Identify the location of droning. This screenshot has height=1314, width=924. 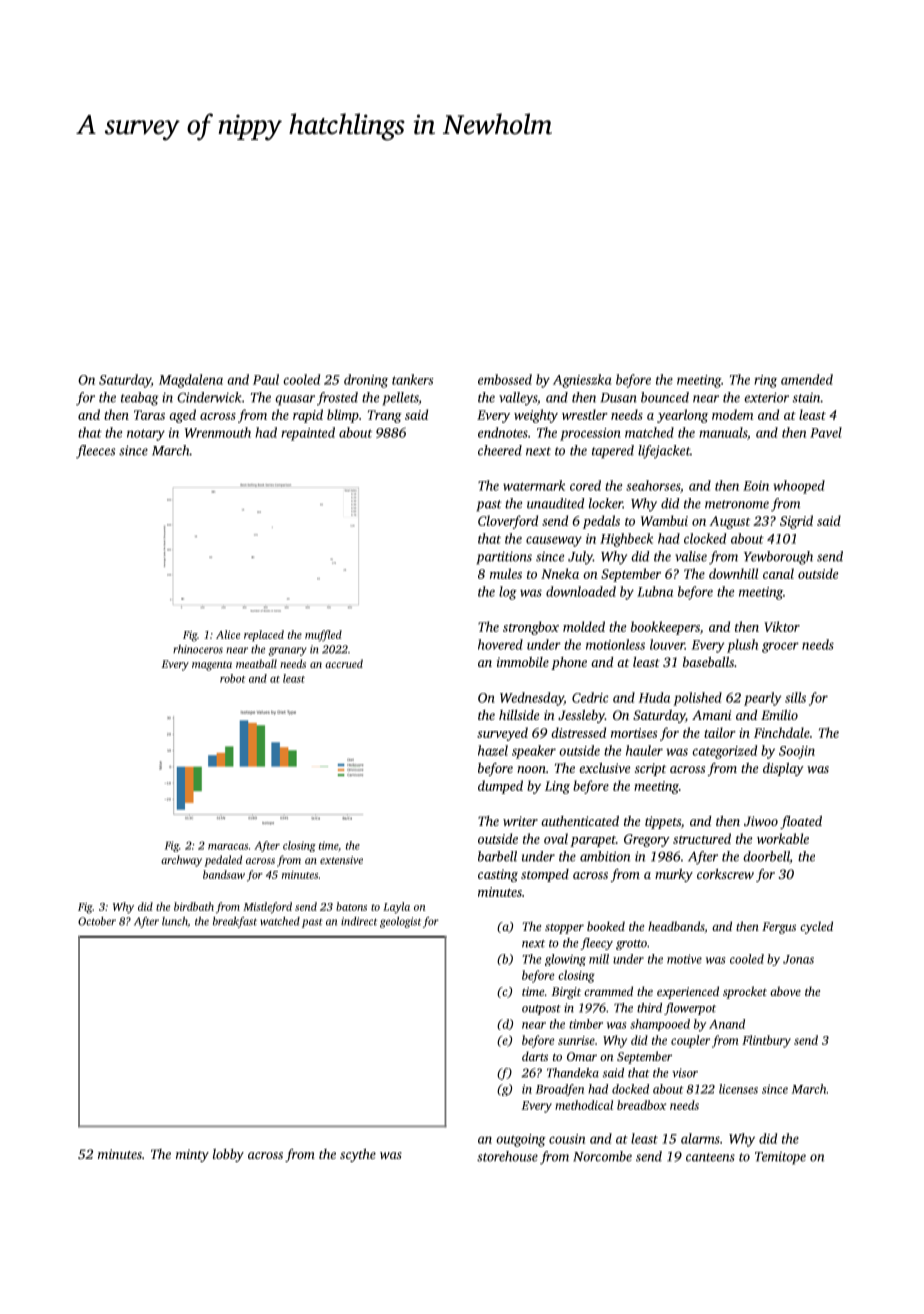
(366, 381).
